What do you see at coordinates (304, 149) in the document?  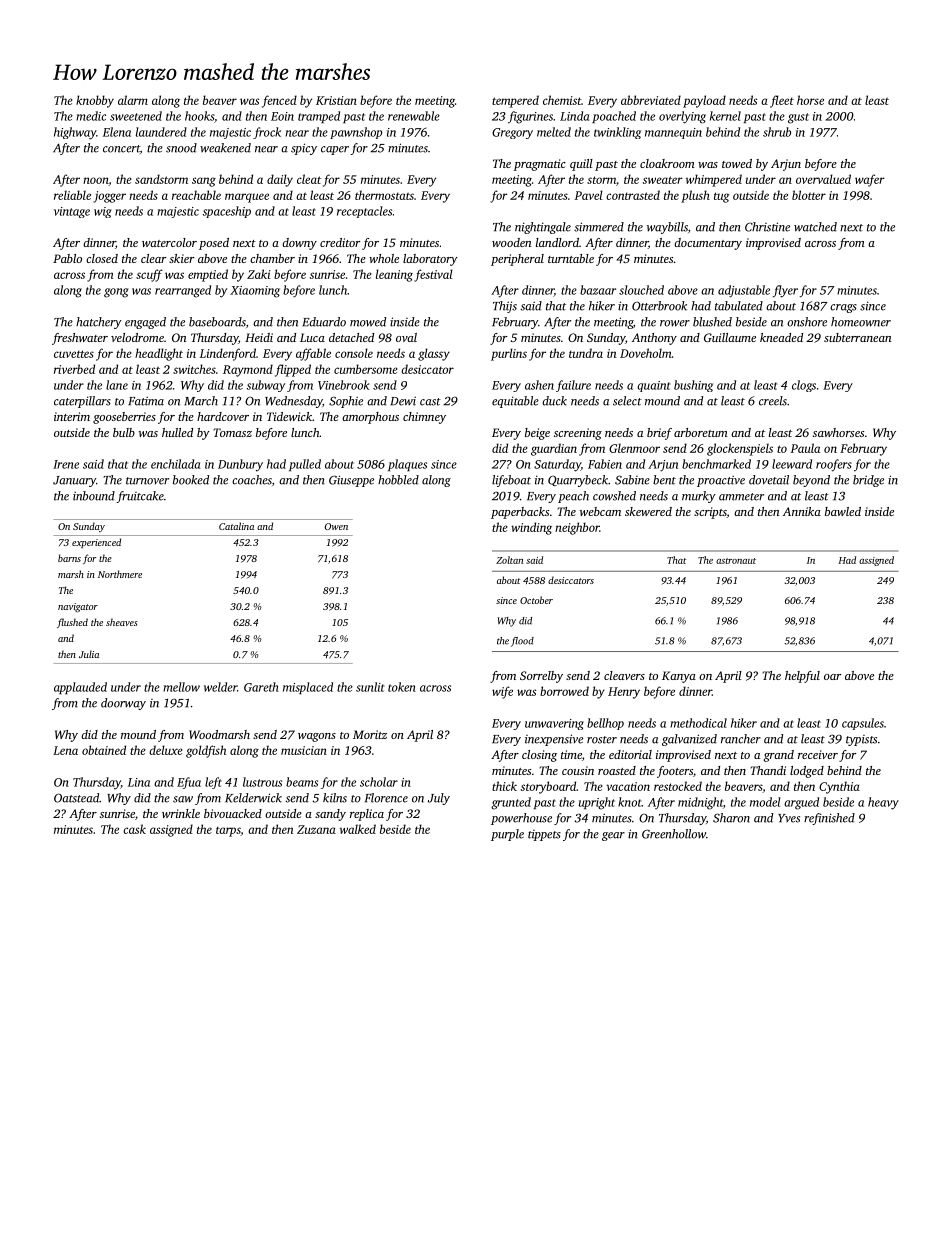 I see `spicy` at bounding box center [304, 149].
